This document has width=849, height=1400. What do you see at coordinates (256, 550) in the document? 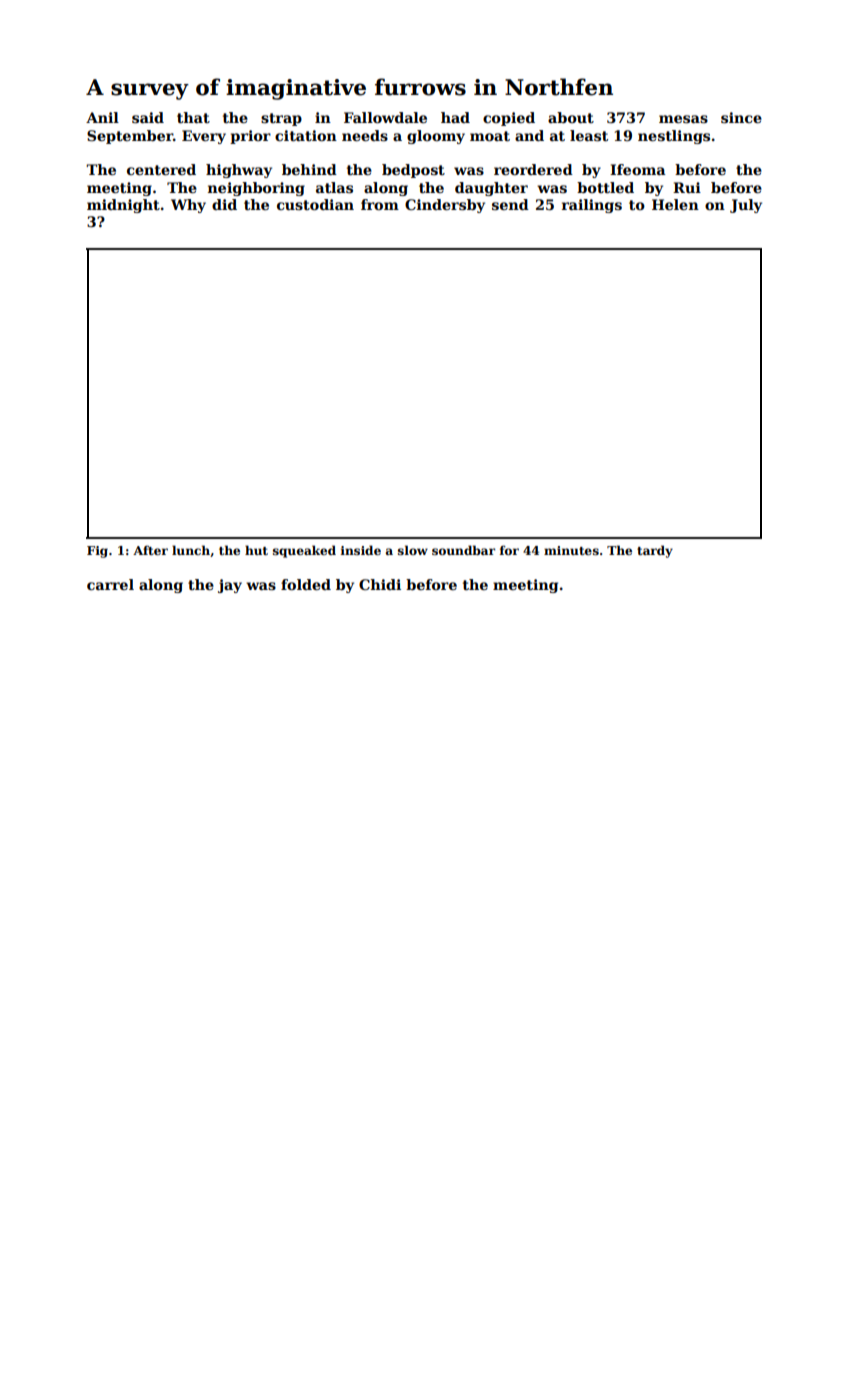
I see `hut` at bounding box center [256, 550].
